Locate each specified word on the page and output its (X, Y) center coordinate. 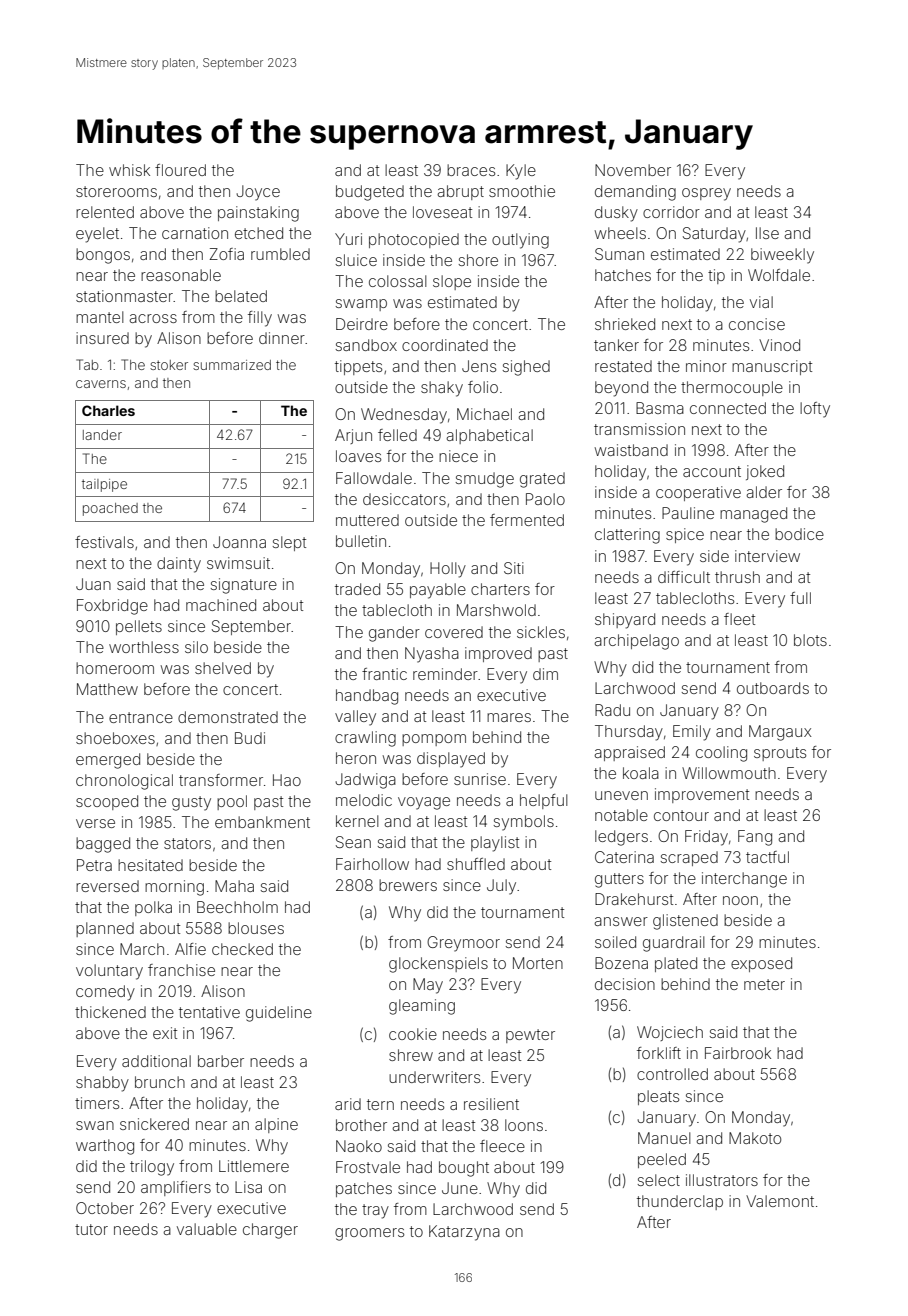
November (633, 170)
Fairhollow (372, 864)
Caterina (624, 857)
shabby (102, 1084)
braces (471, 170)
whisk (129, 170)
